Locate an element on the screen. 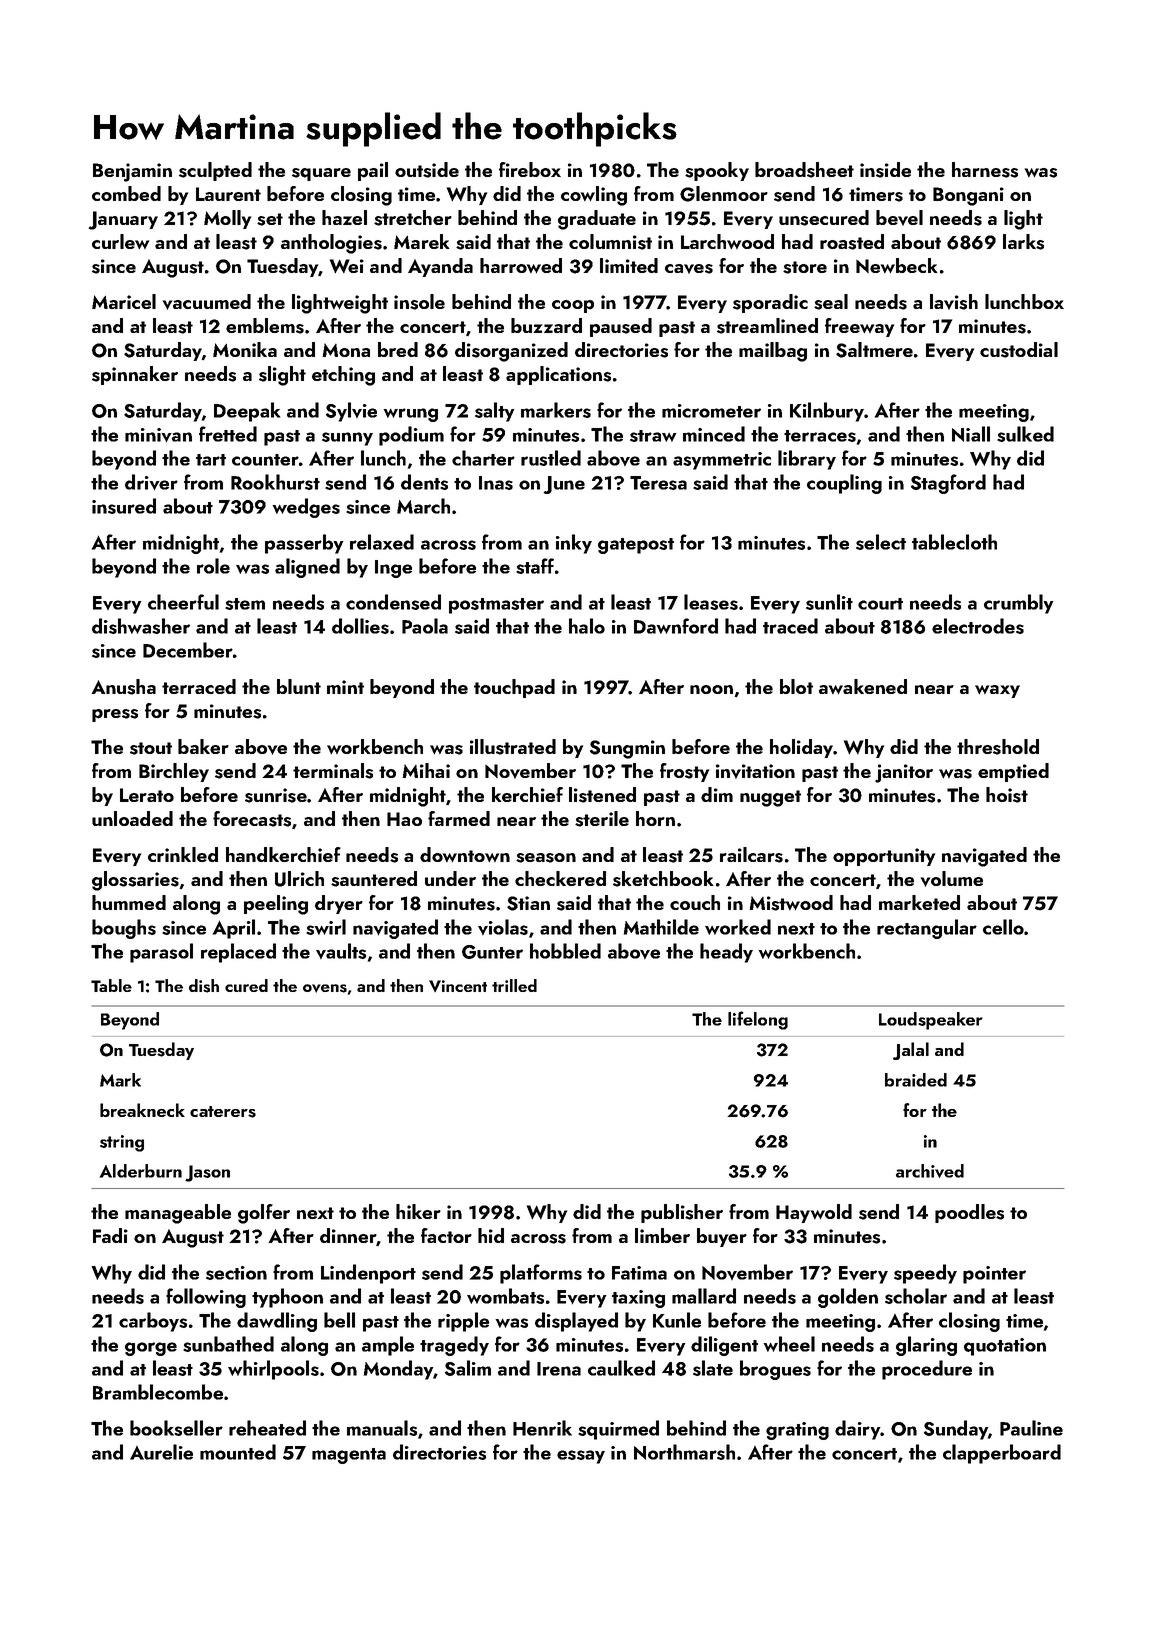  Jalal is located at coordinates (911, 1051).
